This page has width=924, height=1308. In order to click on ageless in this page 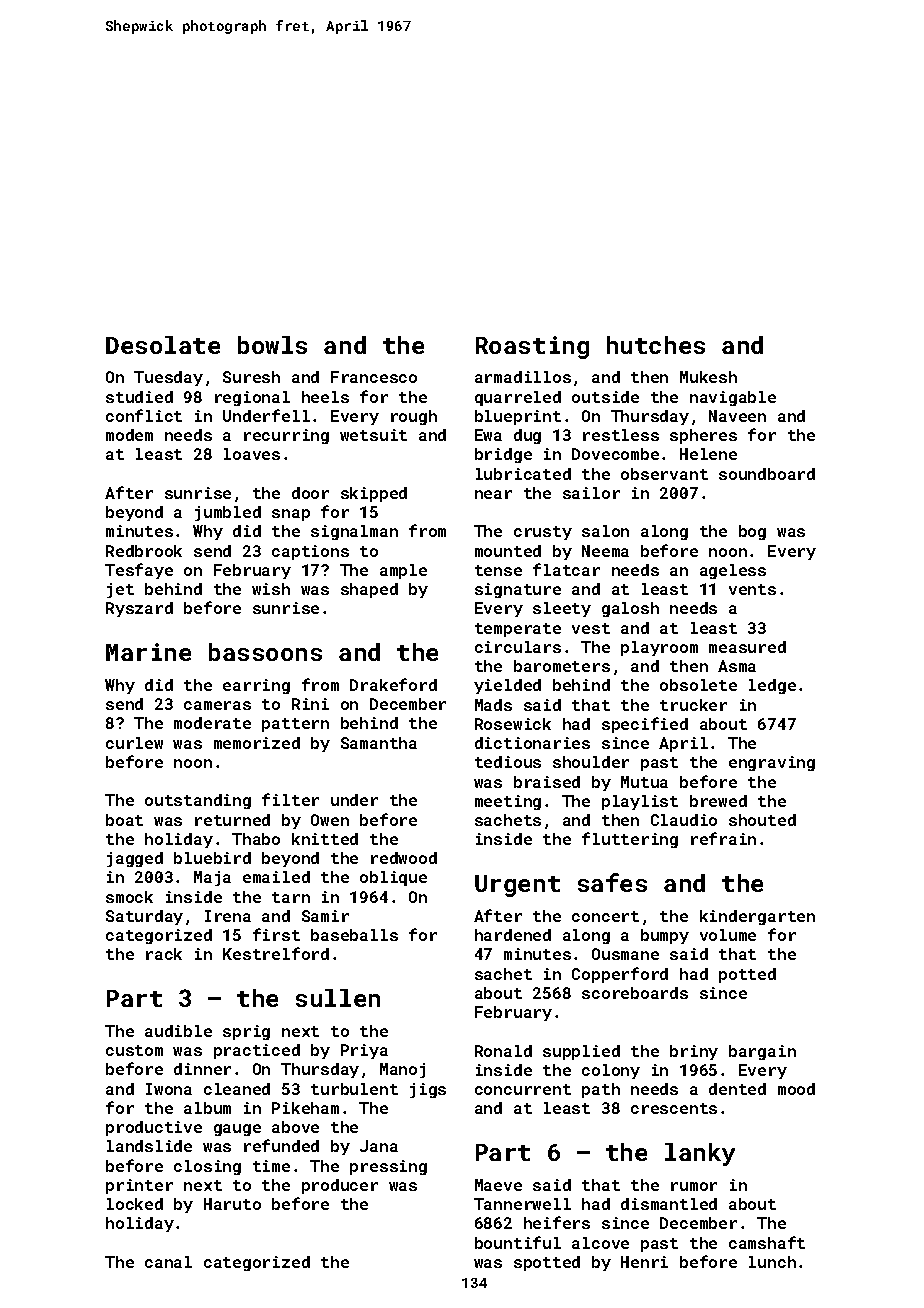, I will do `click(733, 571)`.
